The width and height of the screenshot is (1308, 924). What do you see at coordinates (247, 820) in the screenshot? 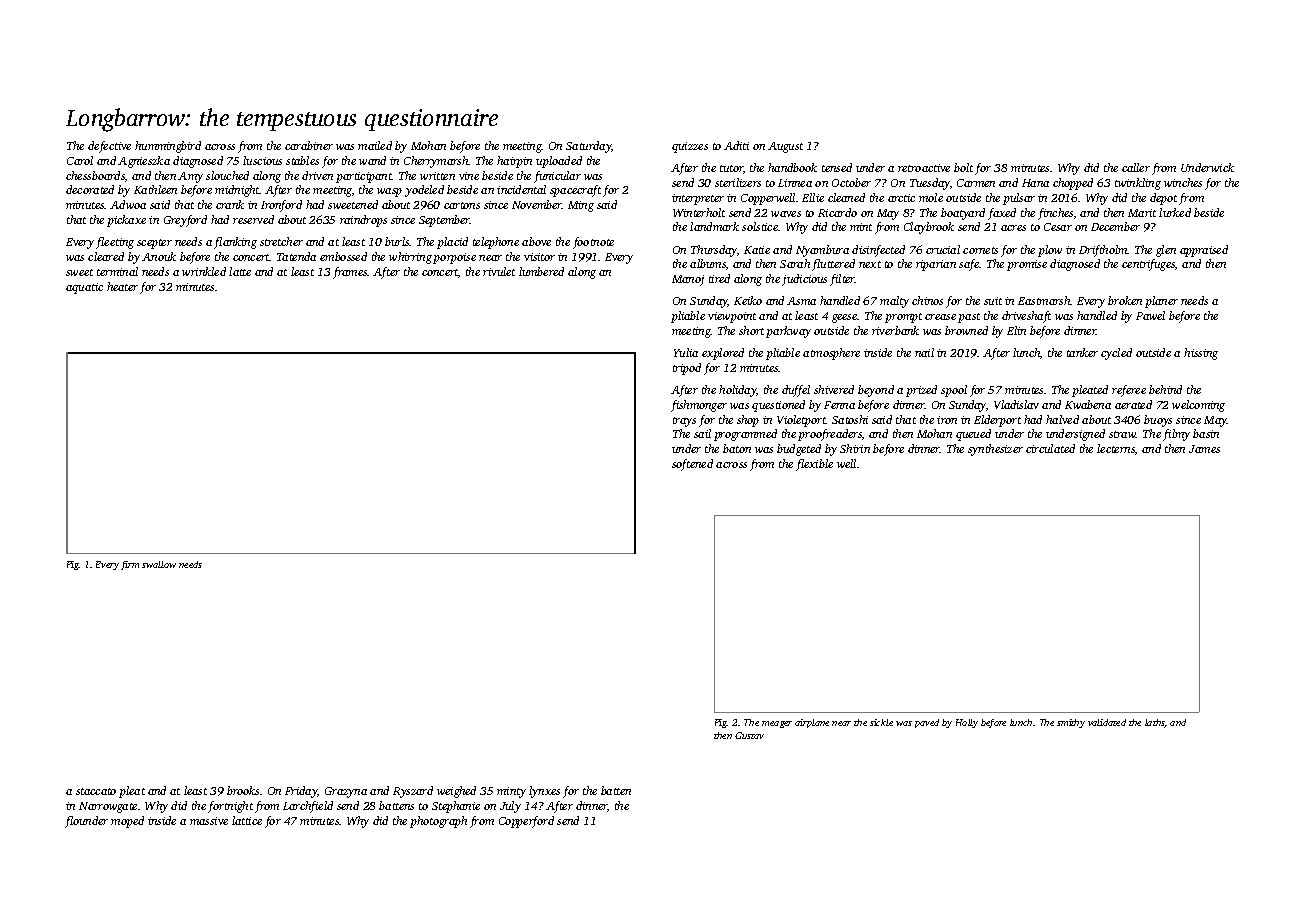
I see `lattice` at bounding box center [247, 820].
